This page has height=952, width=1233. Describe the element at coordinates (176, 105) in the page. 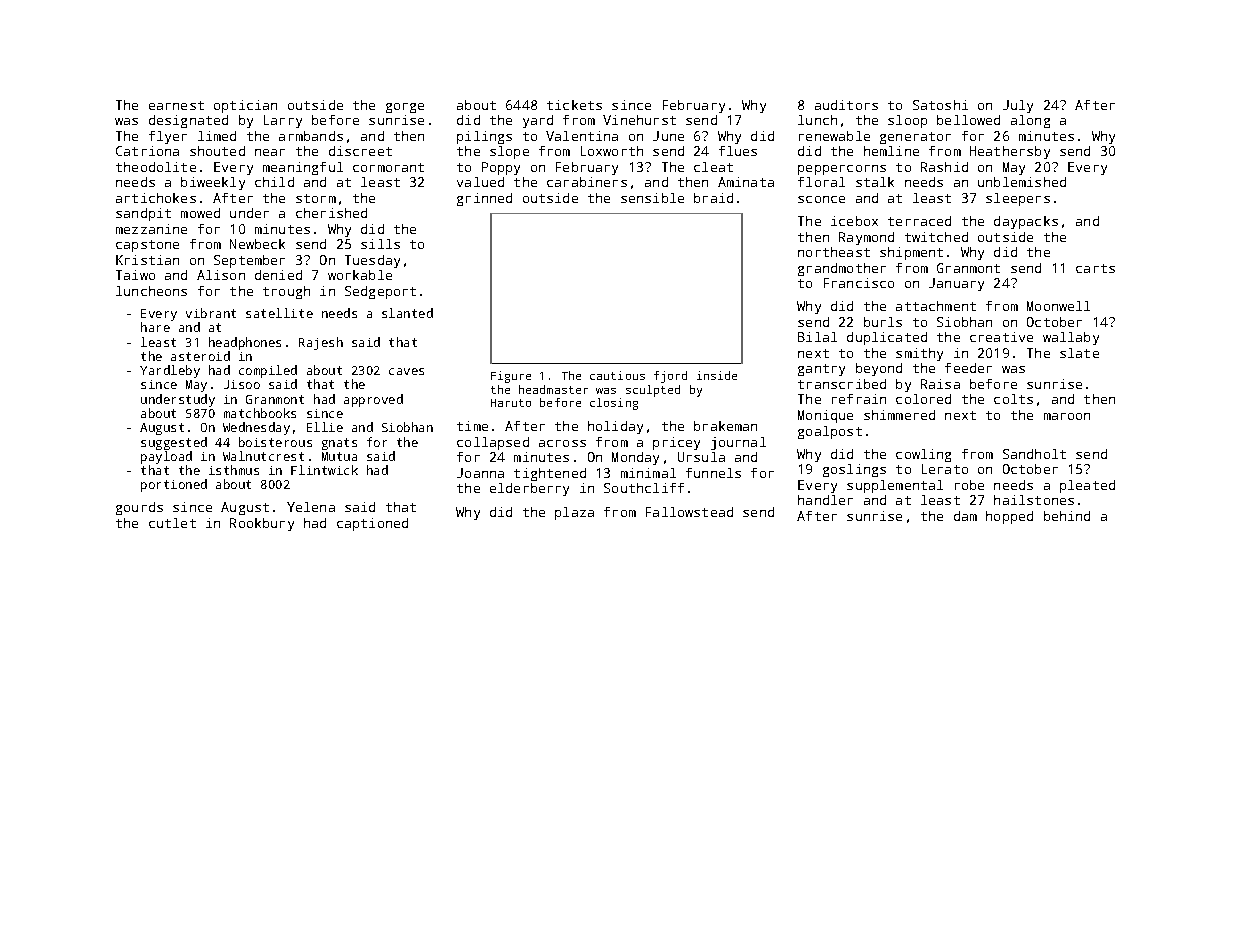

I see `earnest` at that location.
